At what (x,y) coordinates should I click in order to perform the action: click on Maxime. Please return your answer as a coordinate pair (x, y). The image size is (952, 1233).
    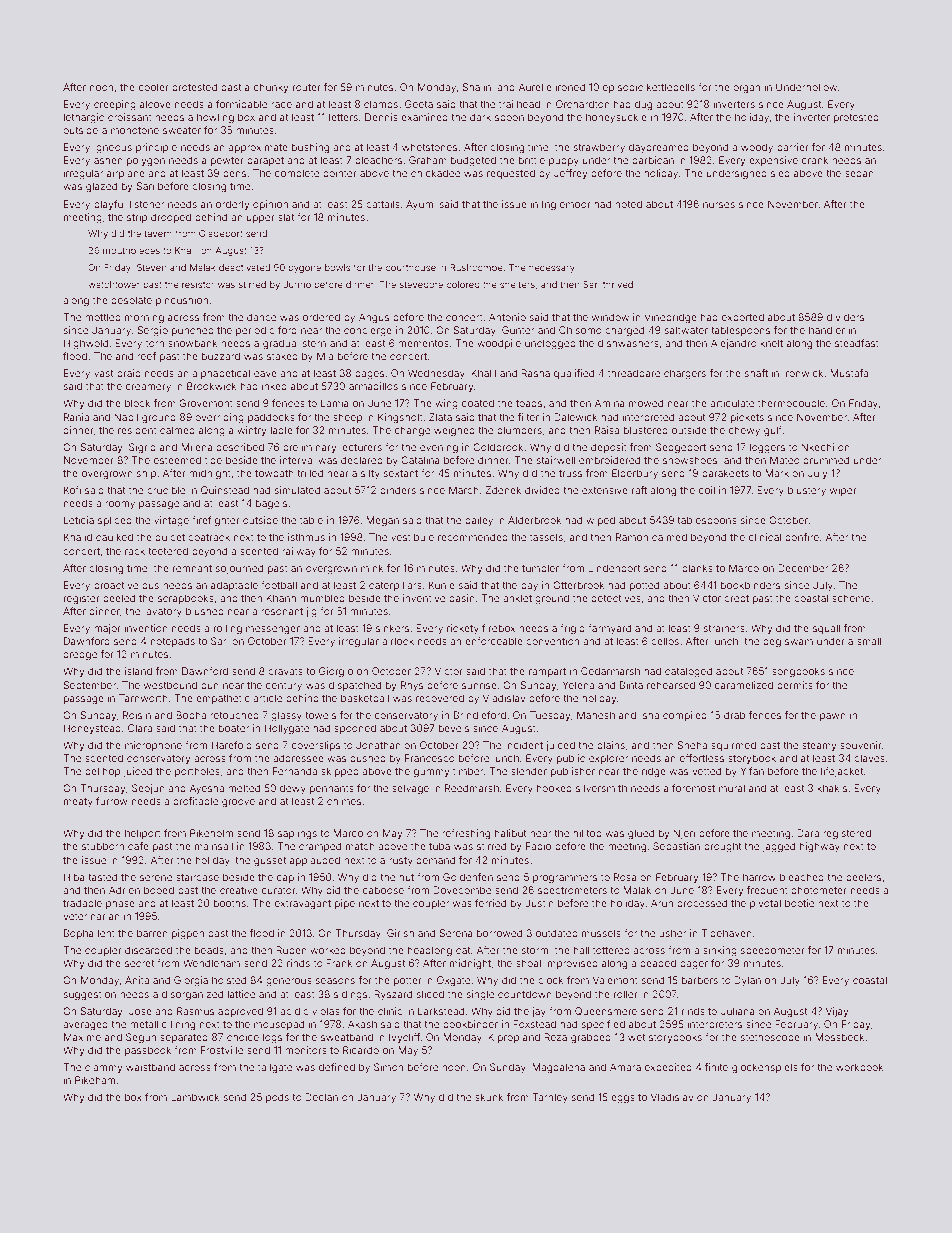
    Looking at the image, I should click on (82, 1037).
